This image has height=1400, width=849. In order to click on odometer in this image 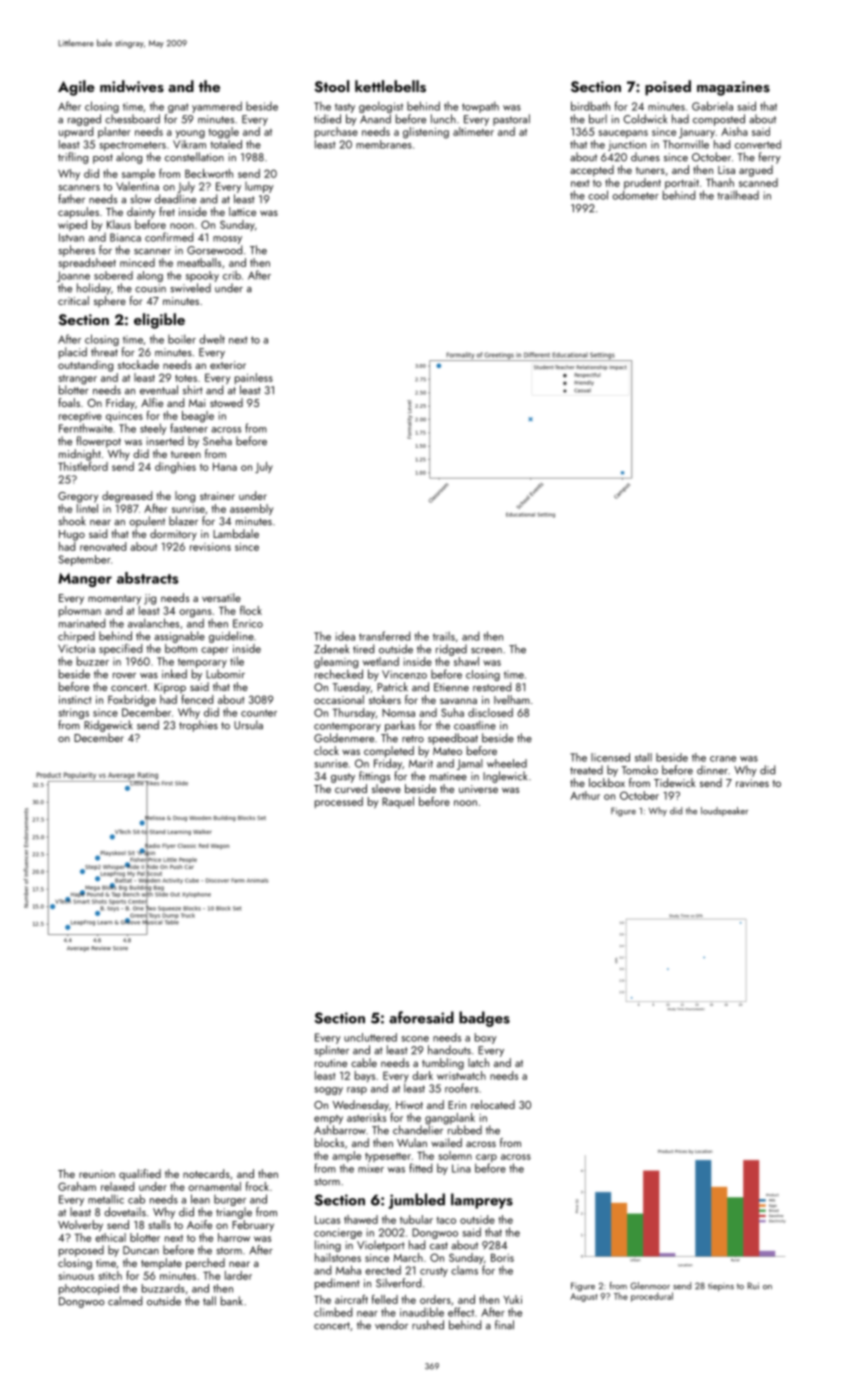, I will do `click(635, 195)`.
